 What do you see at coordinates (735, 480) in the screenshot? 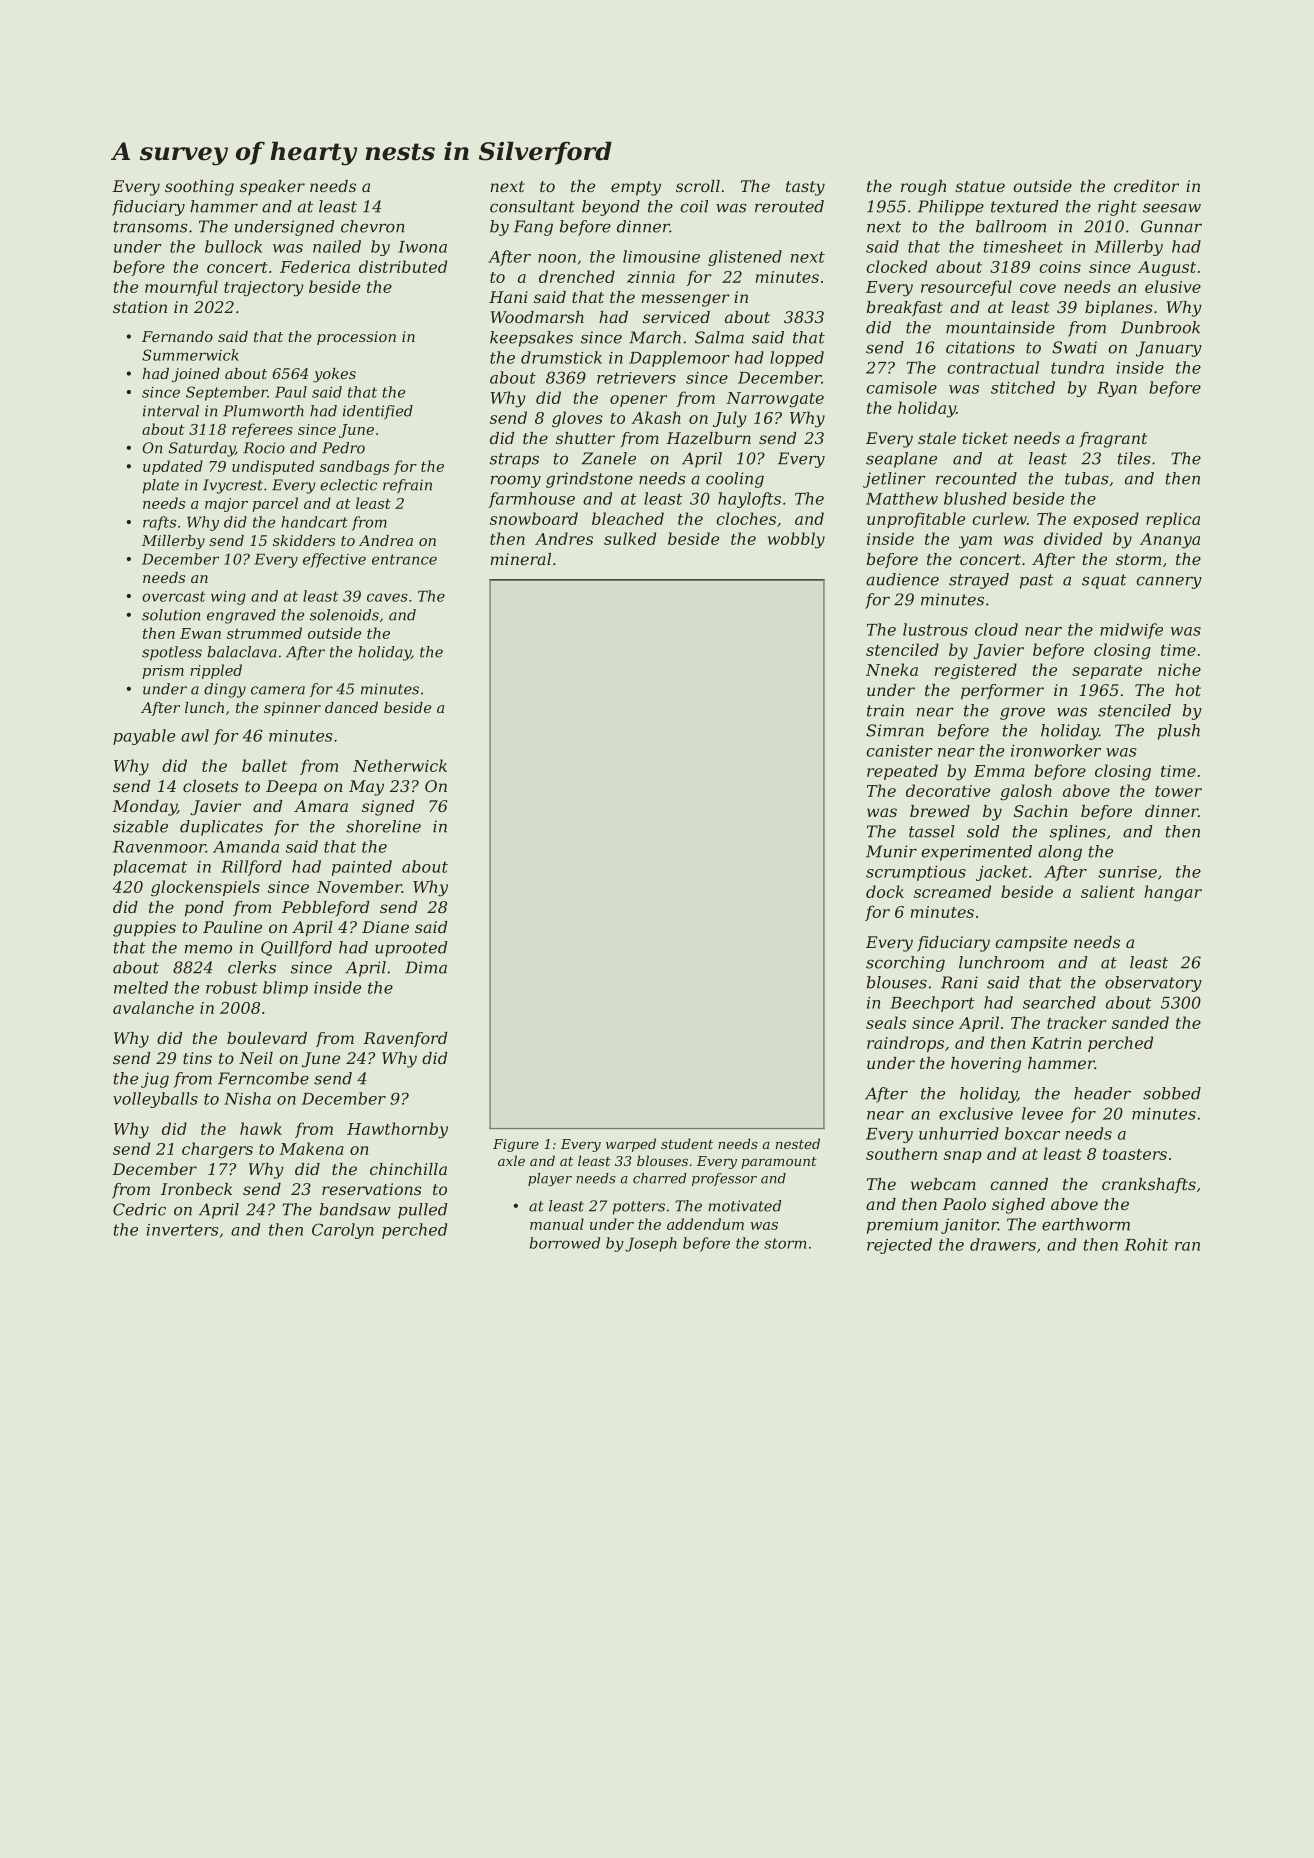
I see `cooling` at bounding box center [735, 480].
